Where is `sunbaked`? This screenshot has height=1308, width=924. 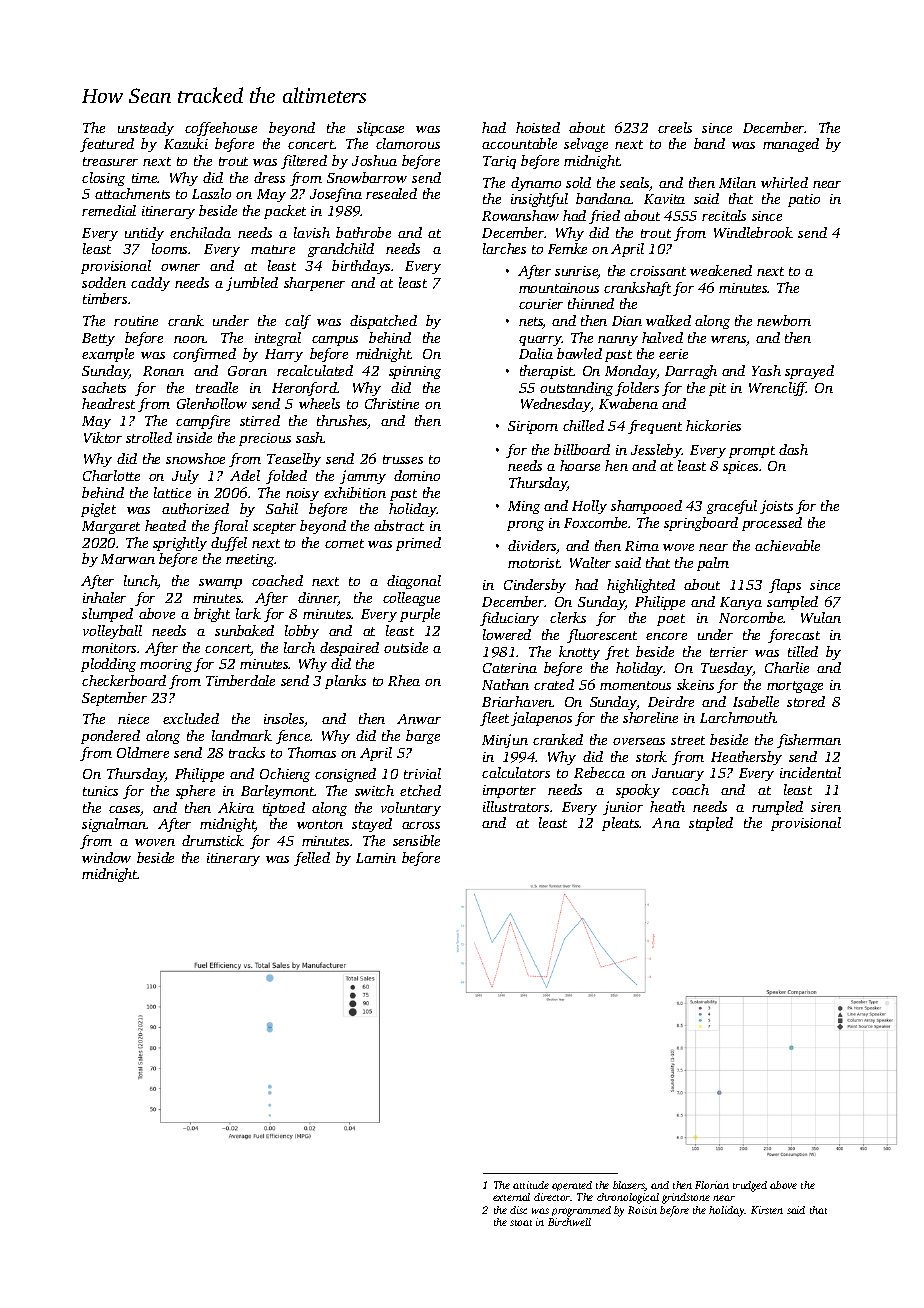
sunbaked is located at coordinates (244, 630).
